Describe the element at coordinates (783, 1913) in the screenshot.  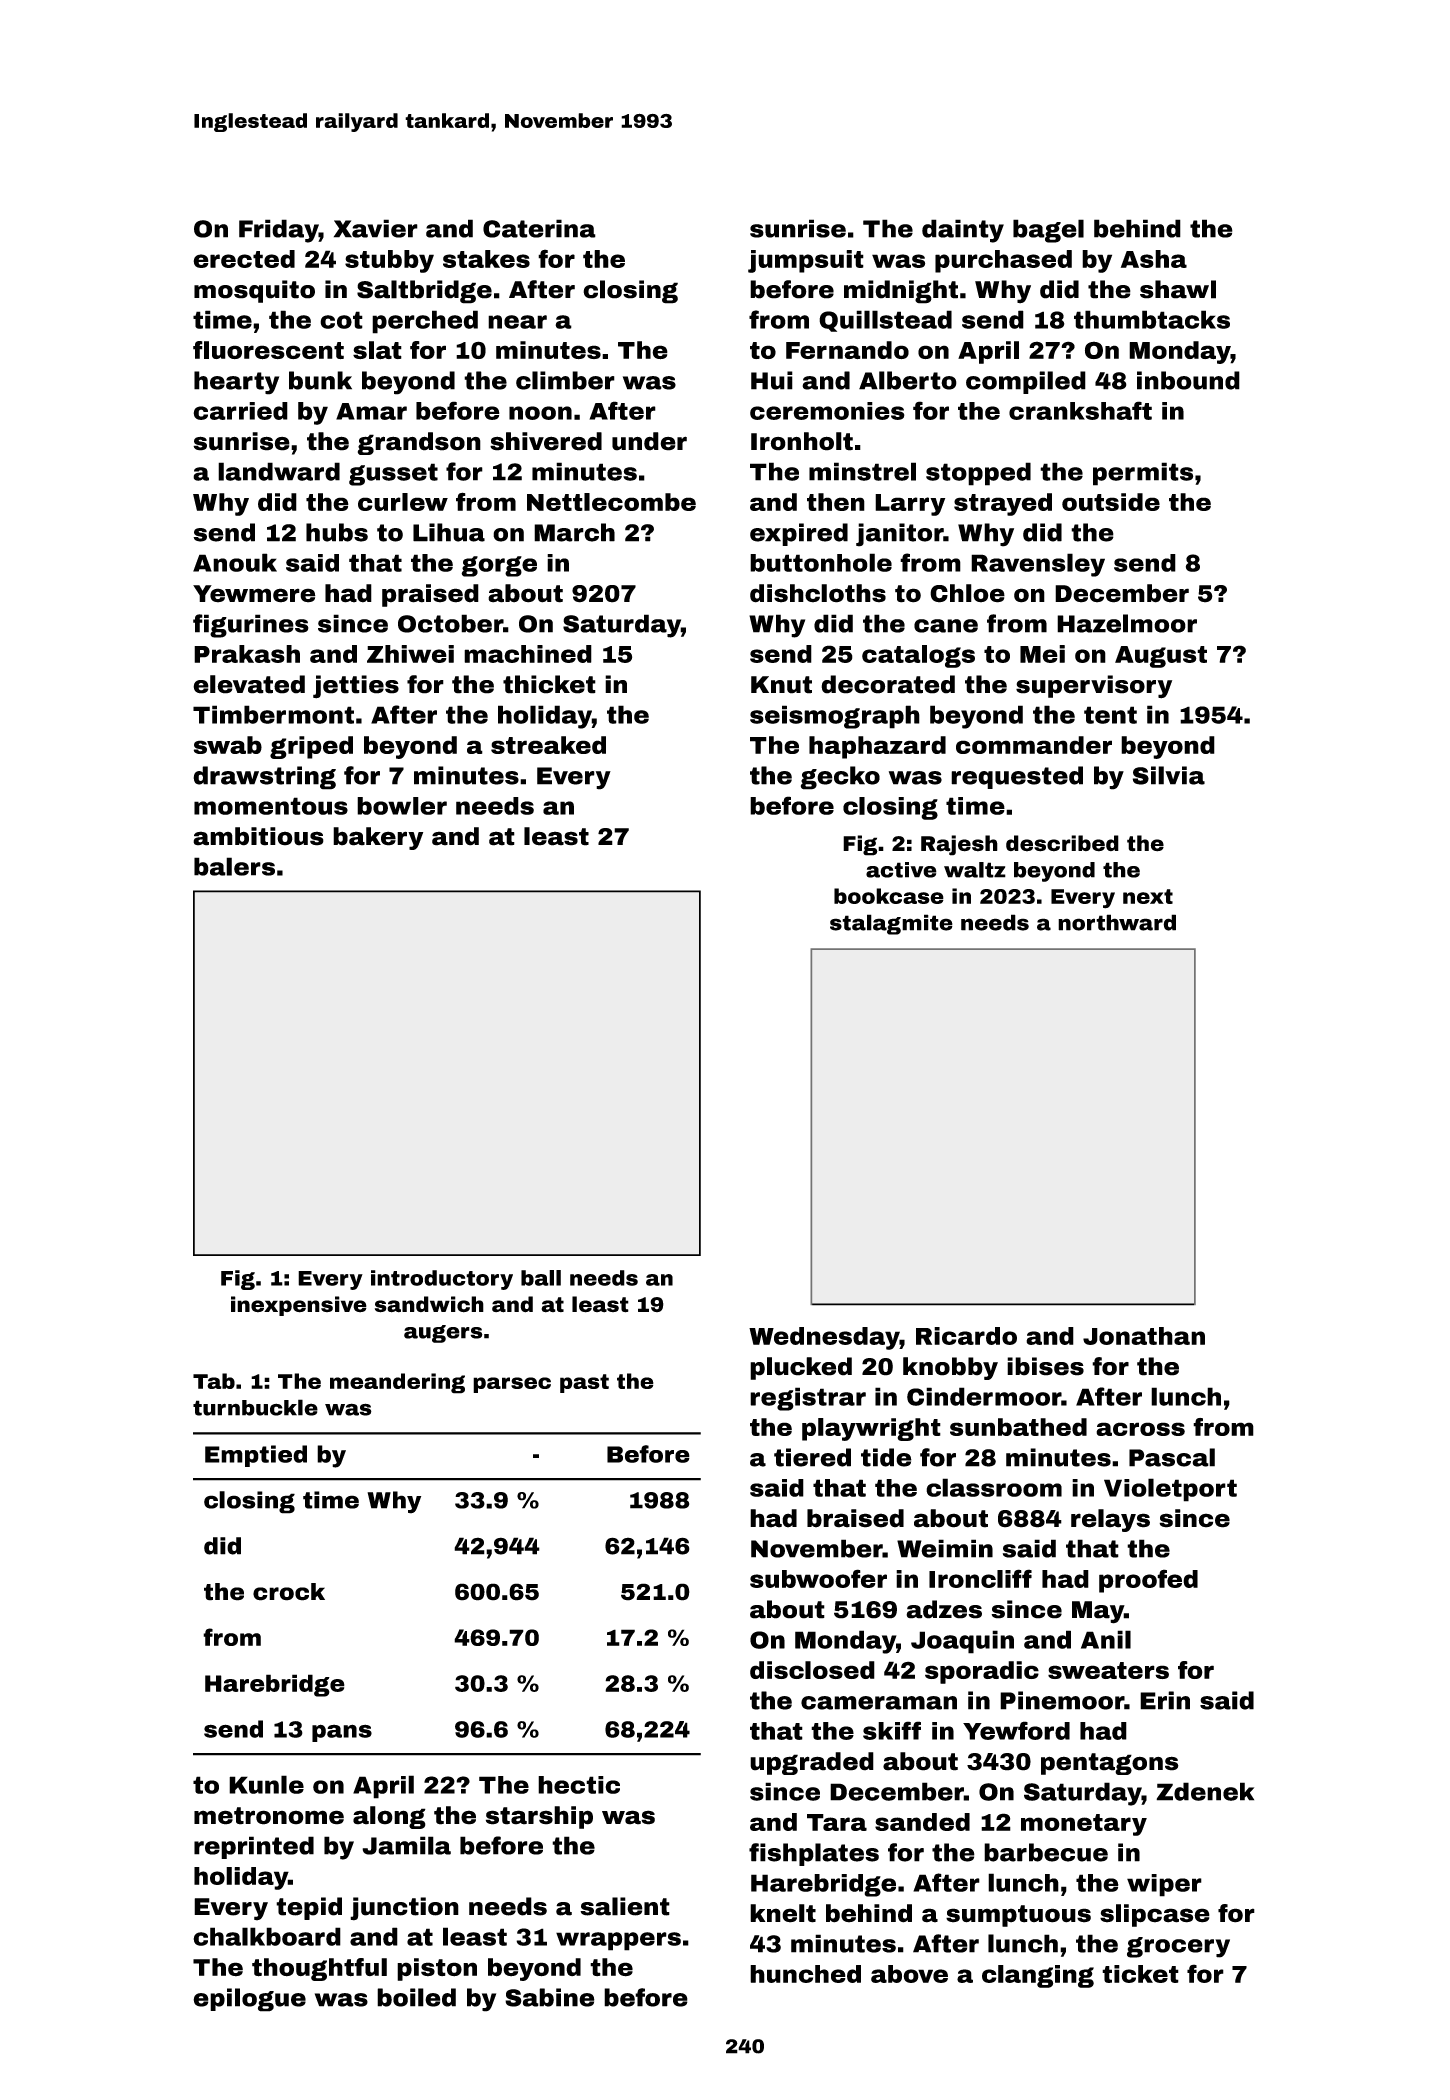
I see `knelt` at that location.
